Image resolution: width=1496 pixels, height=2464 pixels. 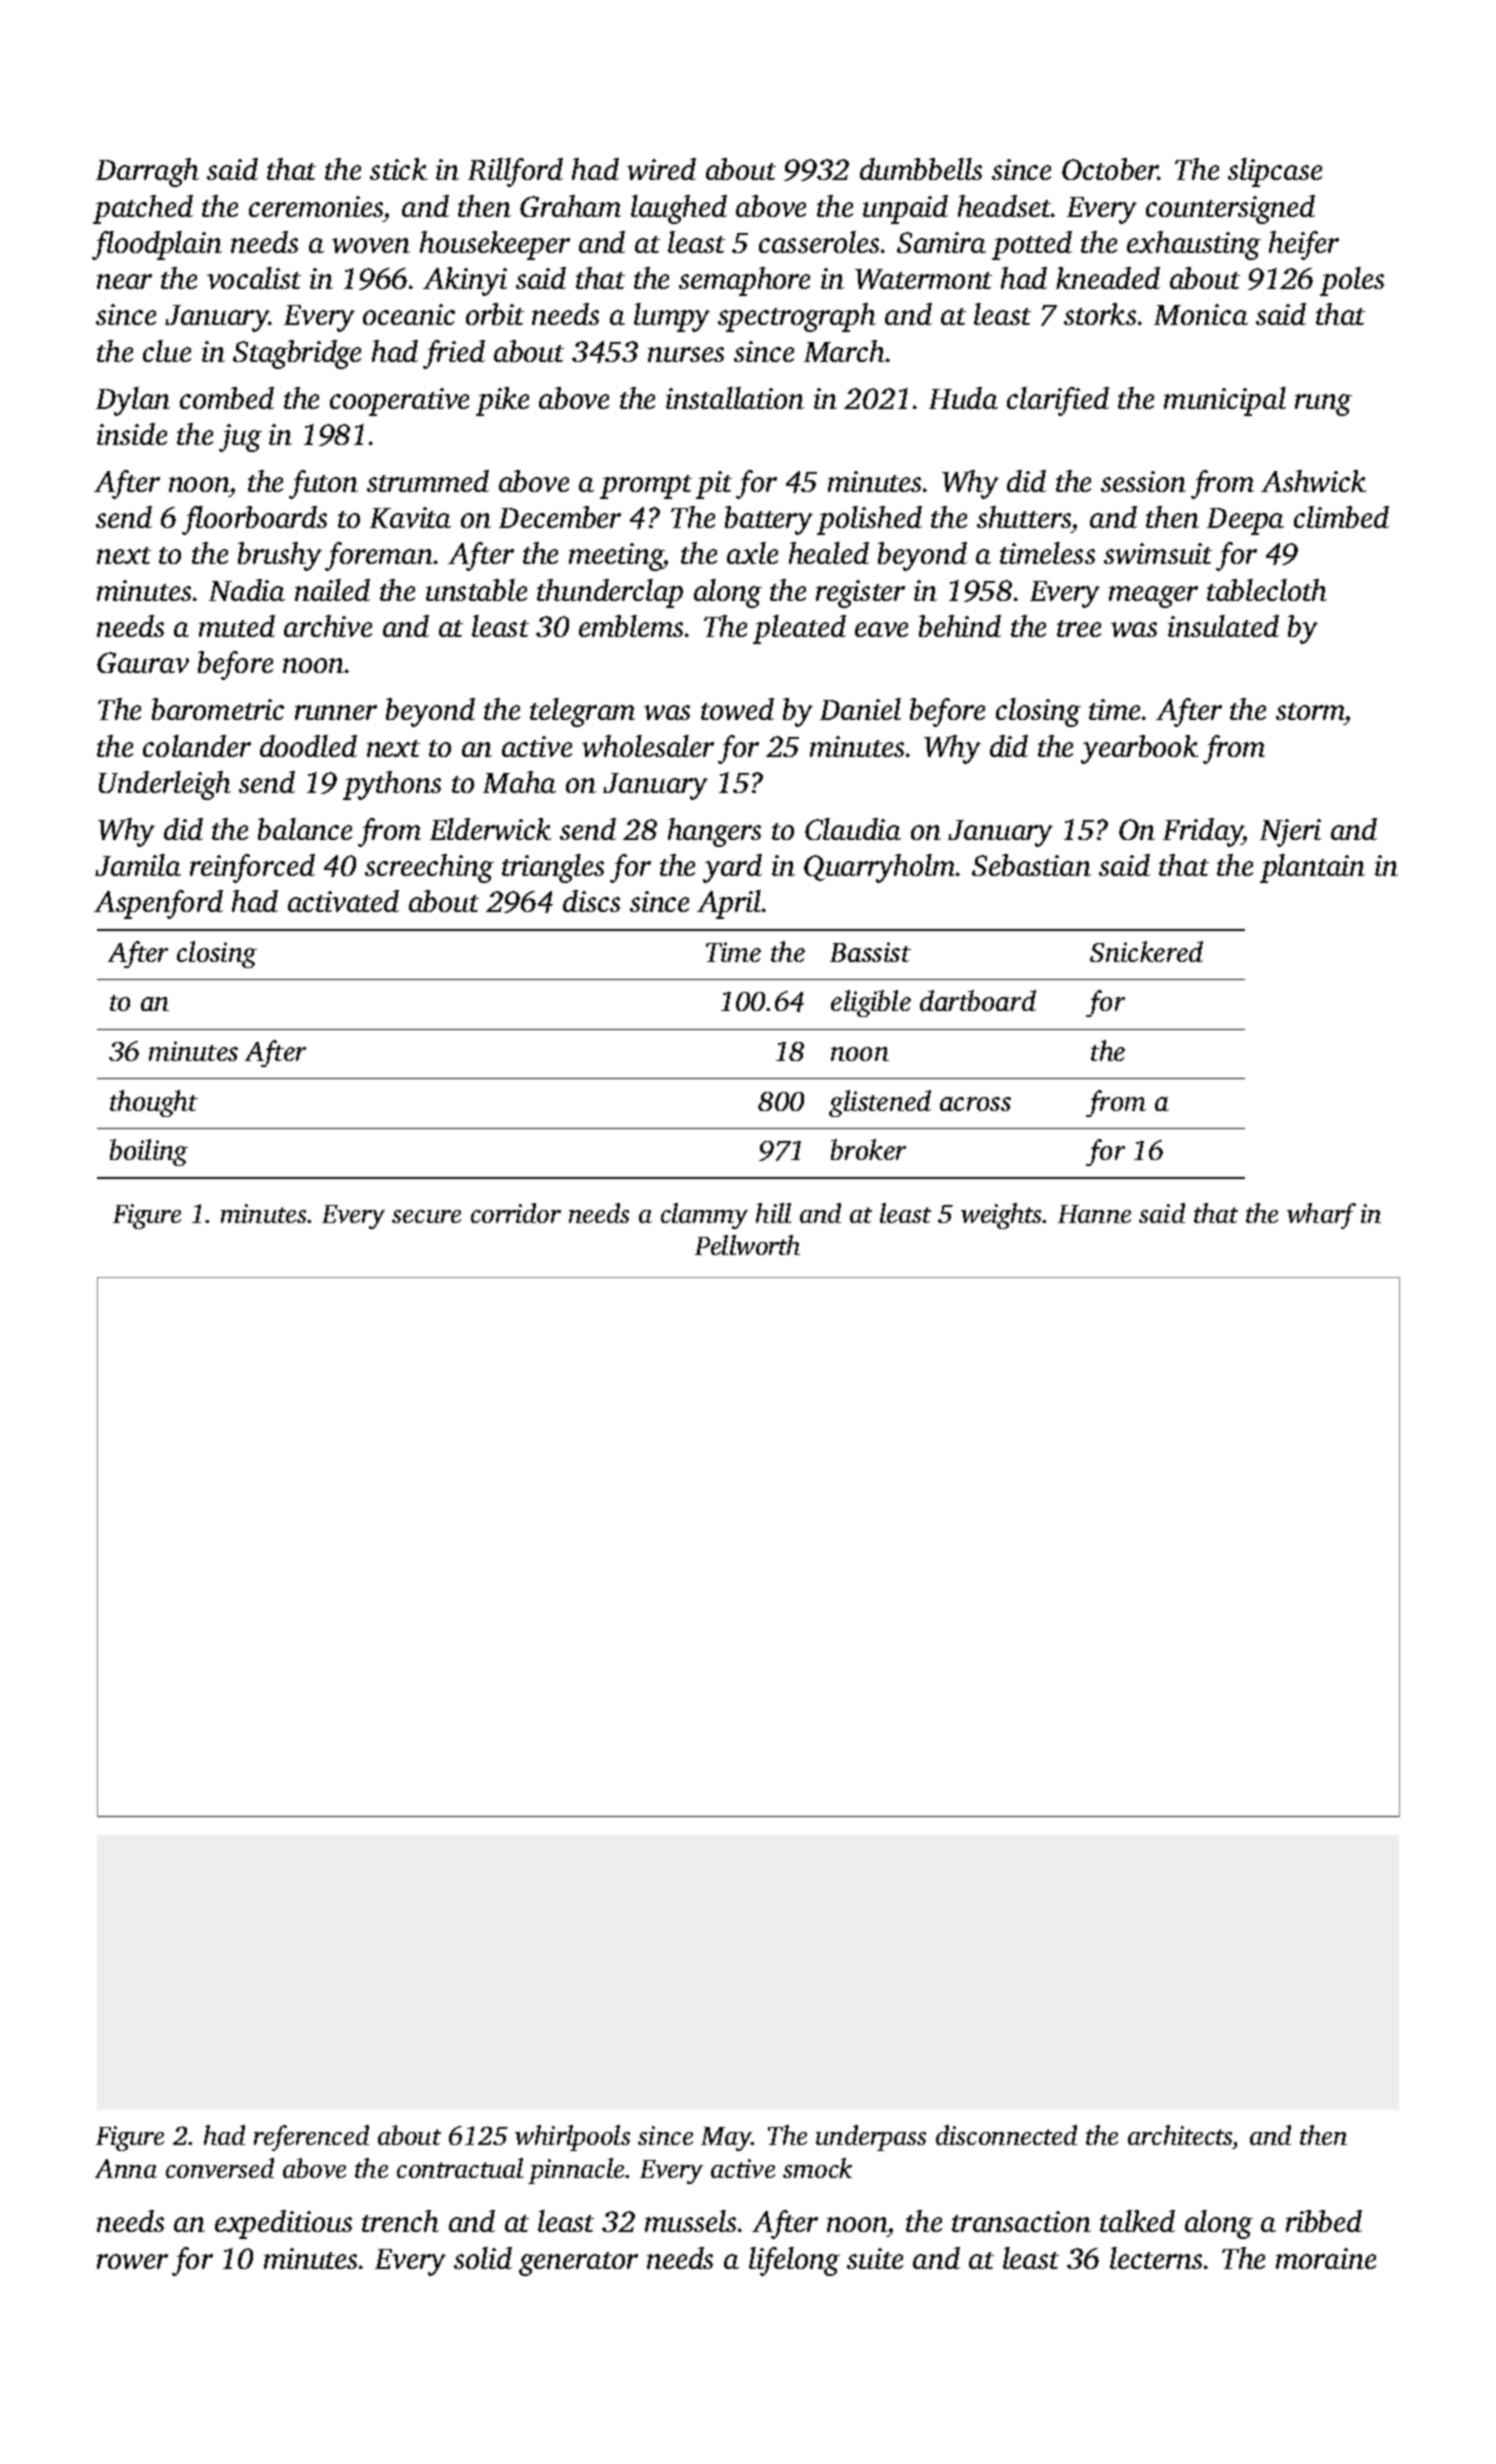 I want to click on axle, so click(x=752, y=553).
